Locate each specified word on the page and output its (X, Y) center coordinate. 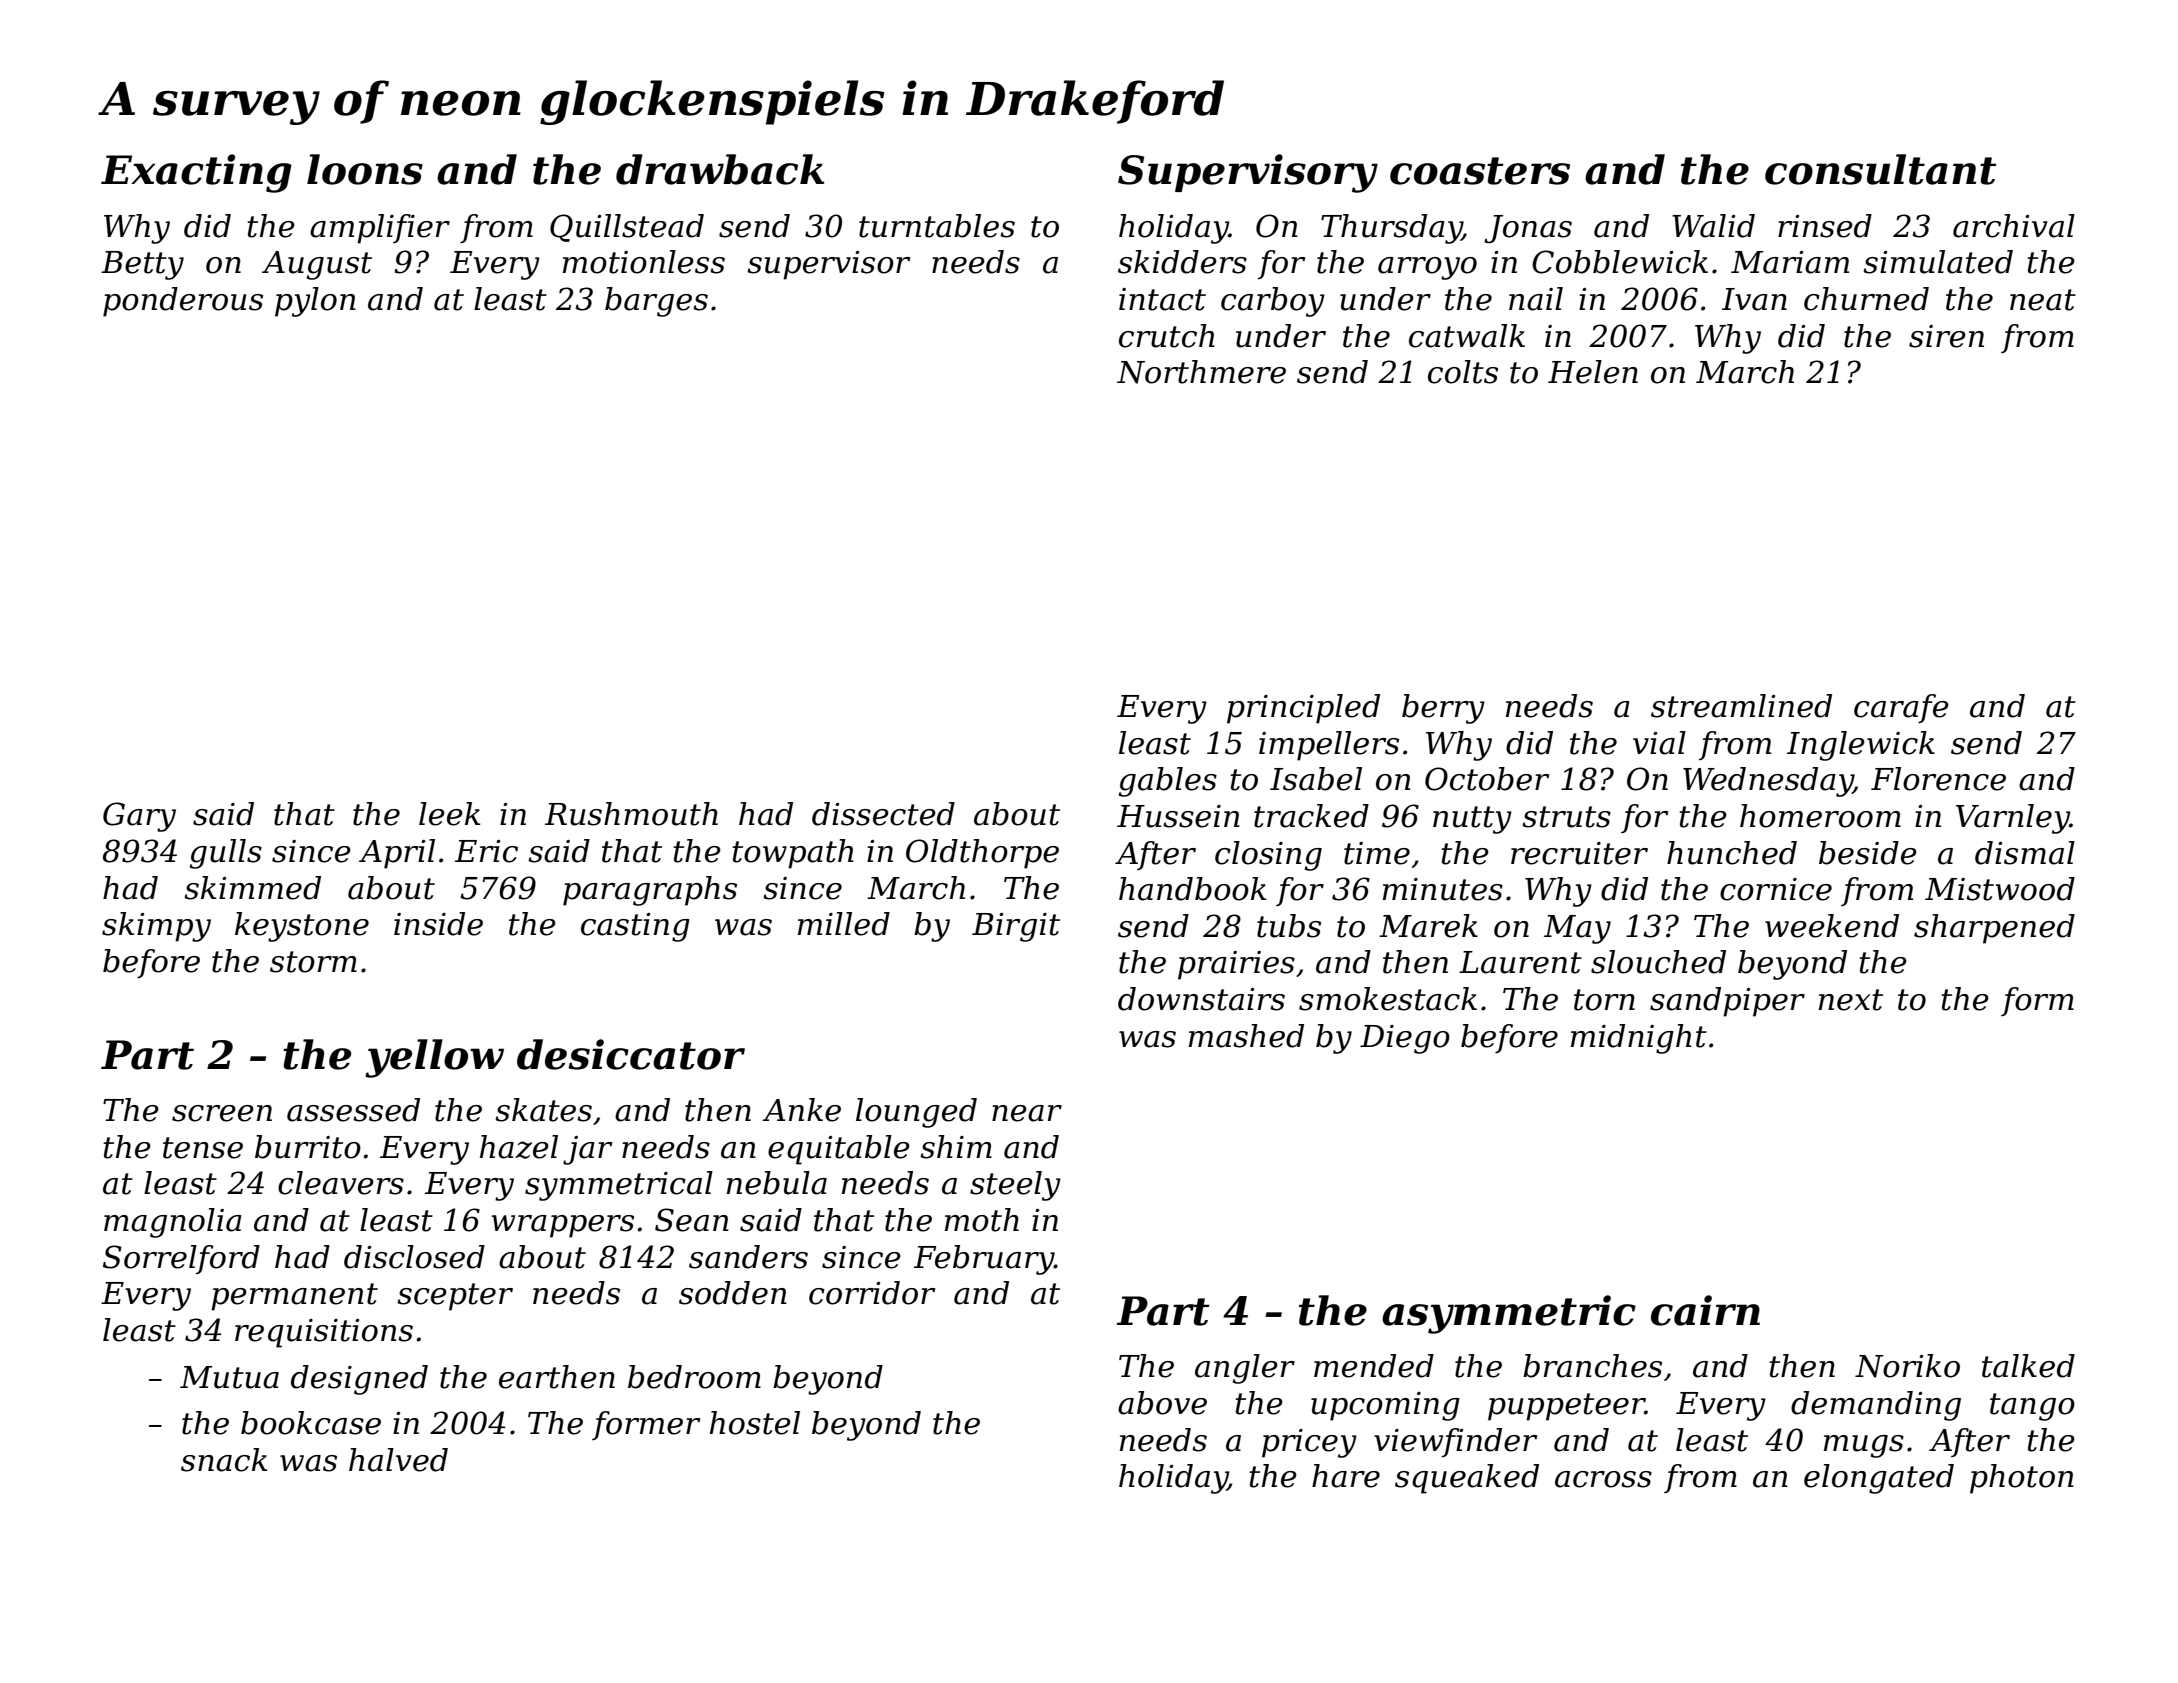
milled (844, 924)
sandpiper (1727, 1002)
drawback (720, 169)
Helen (1593, 372)
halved (398, 1460)
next (1851, 1000)
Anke (801, 1110)
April (397, 854)
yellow (434, 1058)
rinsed (1825, 226)
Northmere (1201, 372)
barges (656, 302)
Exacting (196, 173)
